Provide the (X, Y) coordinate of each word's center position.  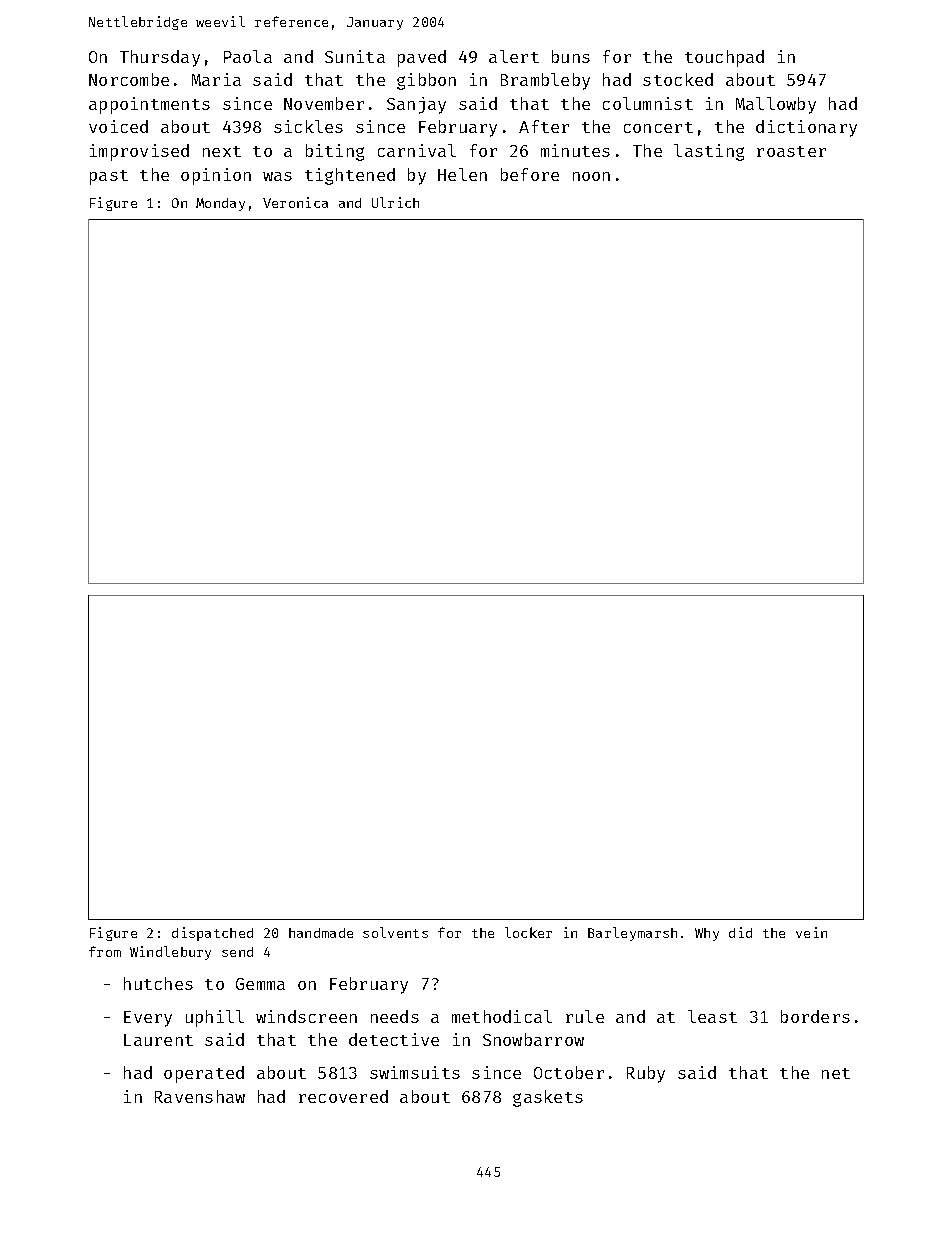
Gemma (260, 984)
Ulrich (395, 202)
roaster (791, 151)
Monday (220, 204)
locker (528, 932)
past (109, 177)
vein (811, 932)
